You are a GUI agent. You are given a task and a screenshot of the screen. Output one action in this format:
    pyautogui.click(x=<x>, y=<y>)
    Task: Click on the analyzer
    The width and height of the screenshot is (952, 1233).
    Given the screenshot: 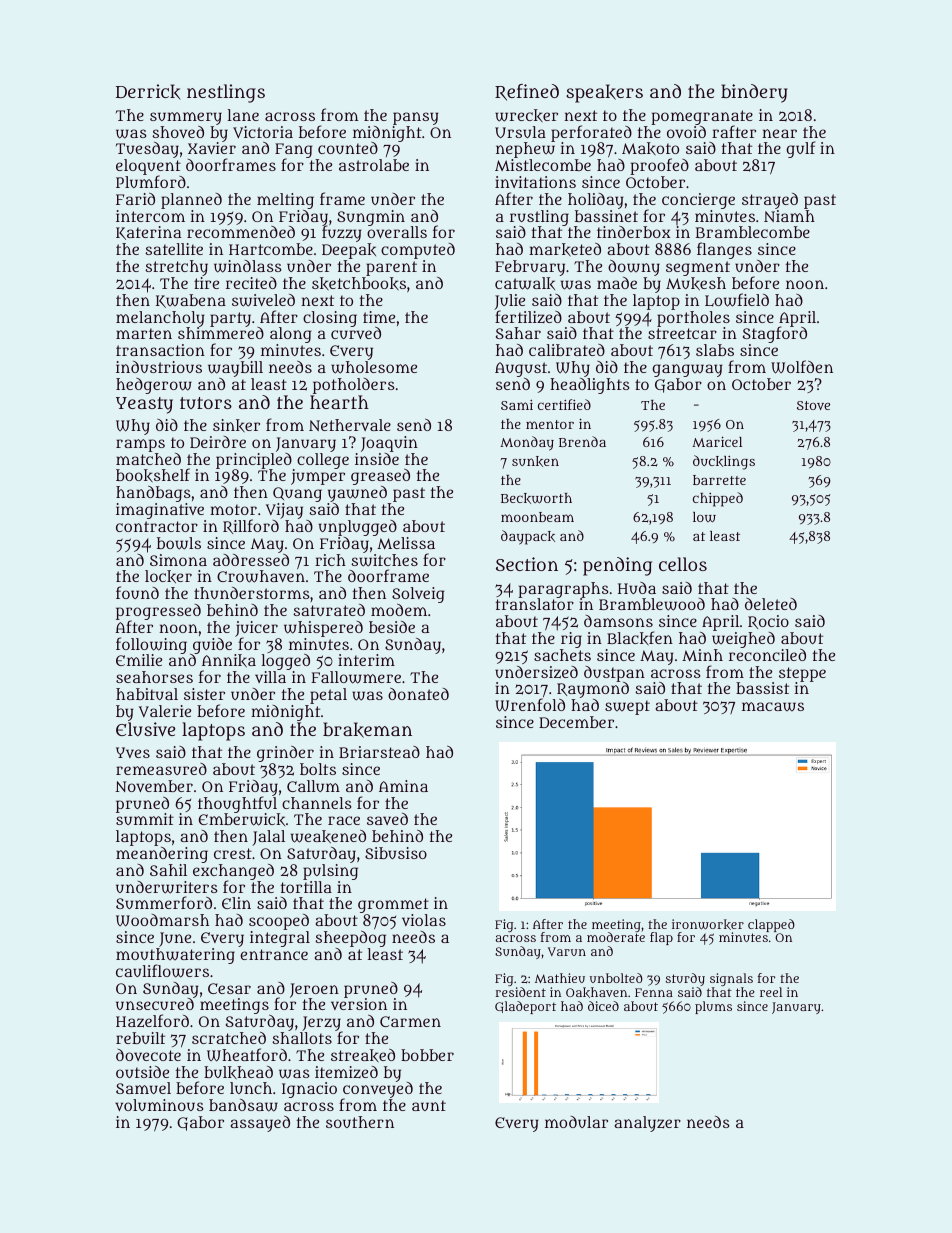 What is the action you would take?
    pyautogui.click(x=647, y=1124)
